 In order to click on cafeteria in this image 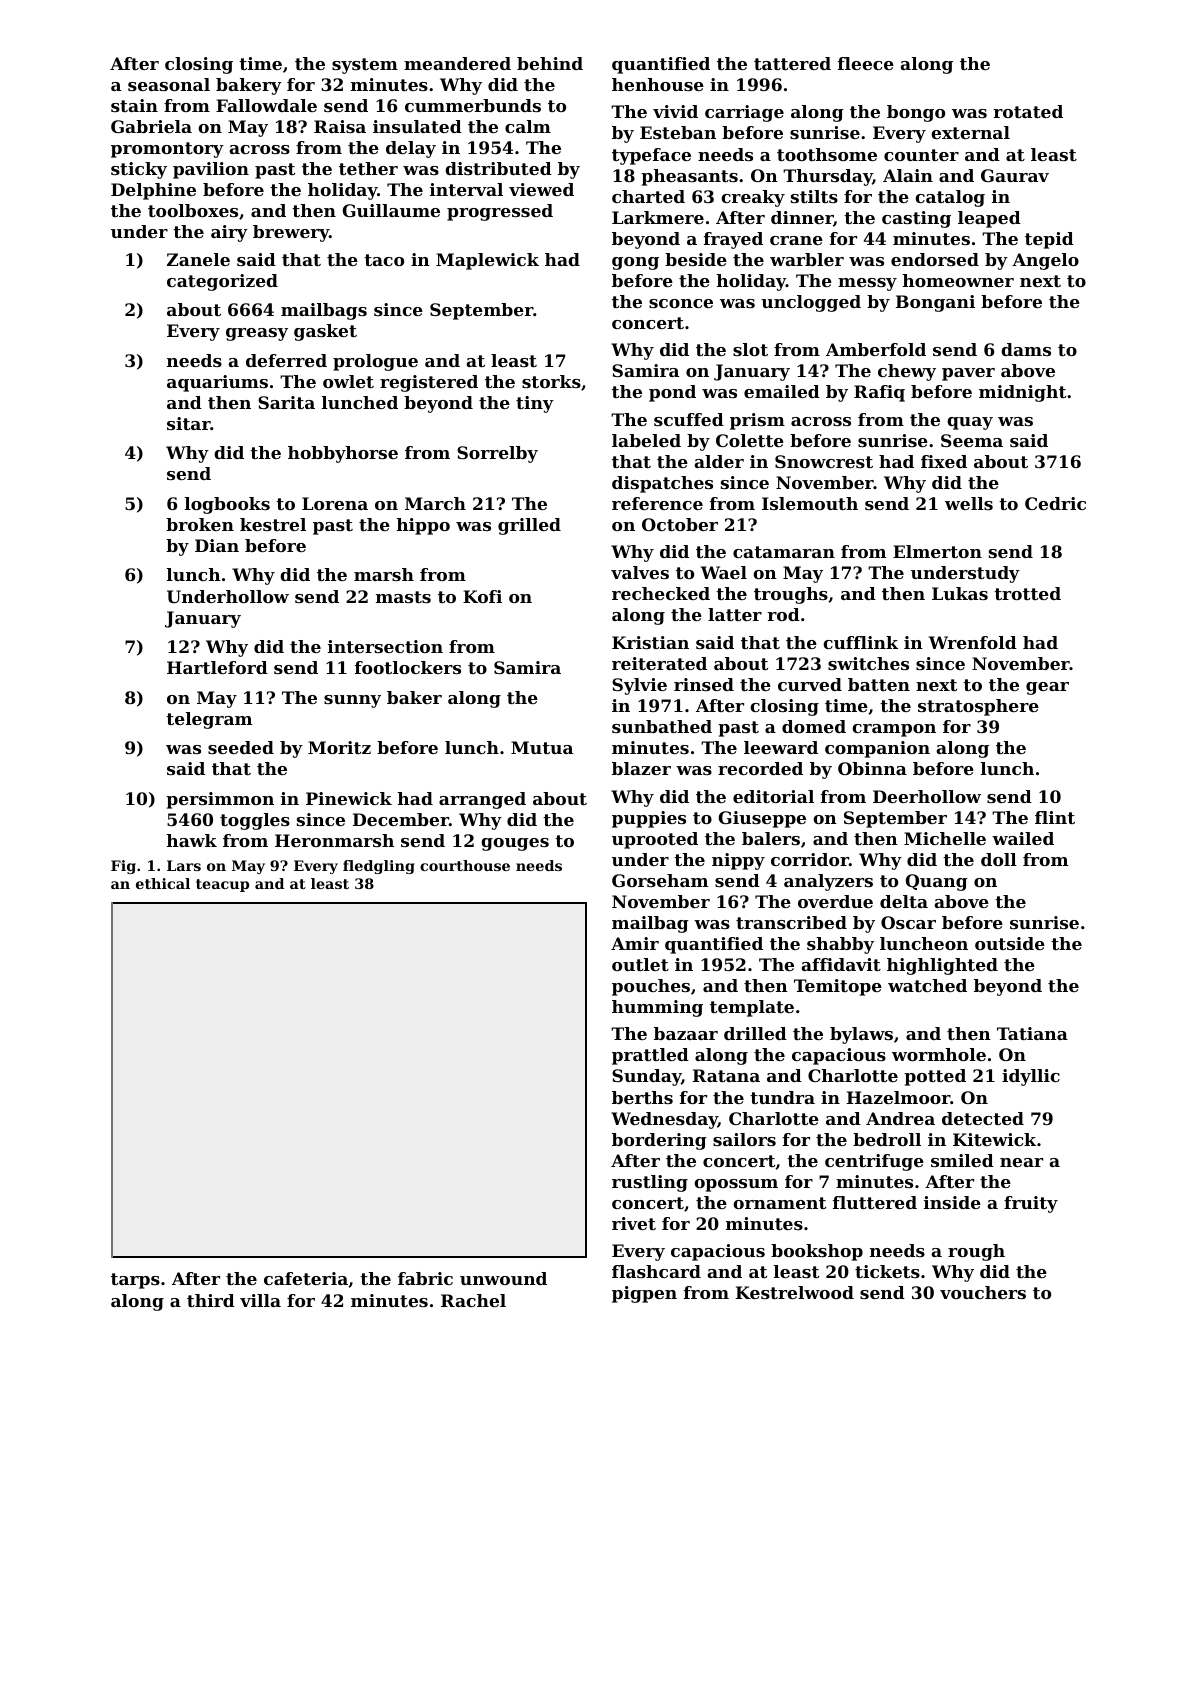, I will do `click(306, 1278)`.
